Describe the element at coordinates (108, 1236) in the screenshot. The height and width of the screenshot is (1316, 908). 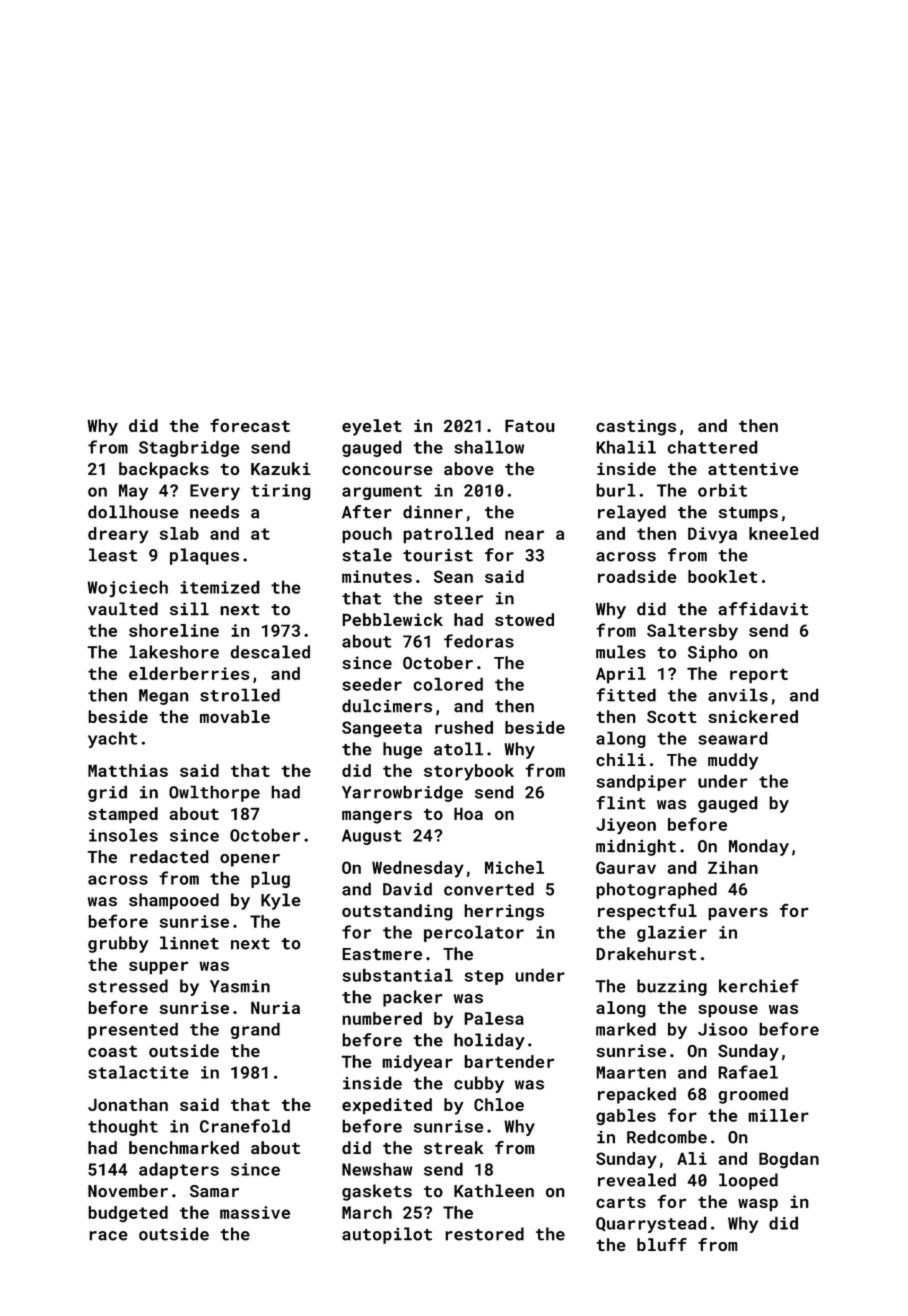
I see `race` at that location.
